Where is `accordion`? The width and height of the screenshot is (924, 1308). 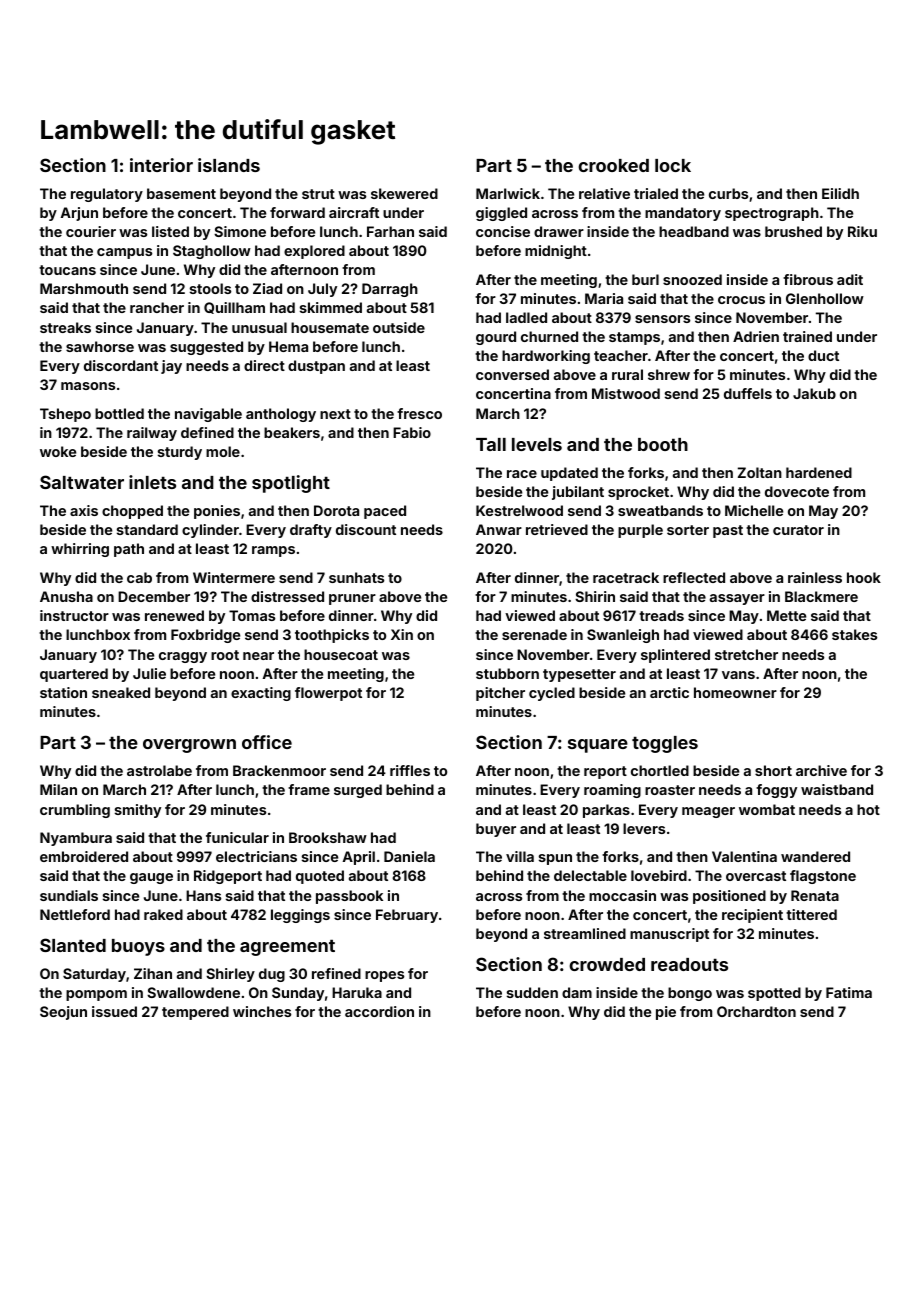
accordion is located at coordinates (379, 1011).
